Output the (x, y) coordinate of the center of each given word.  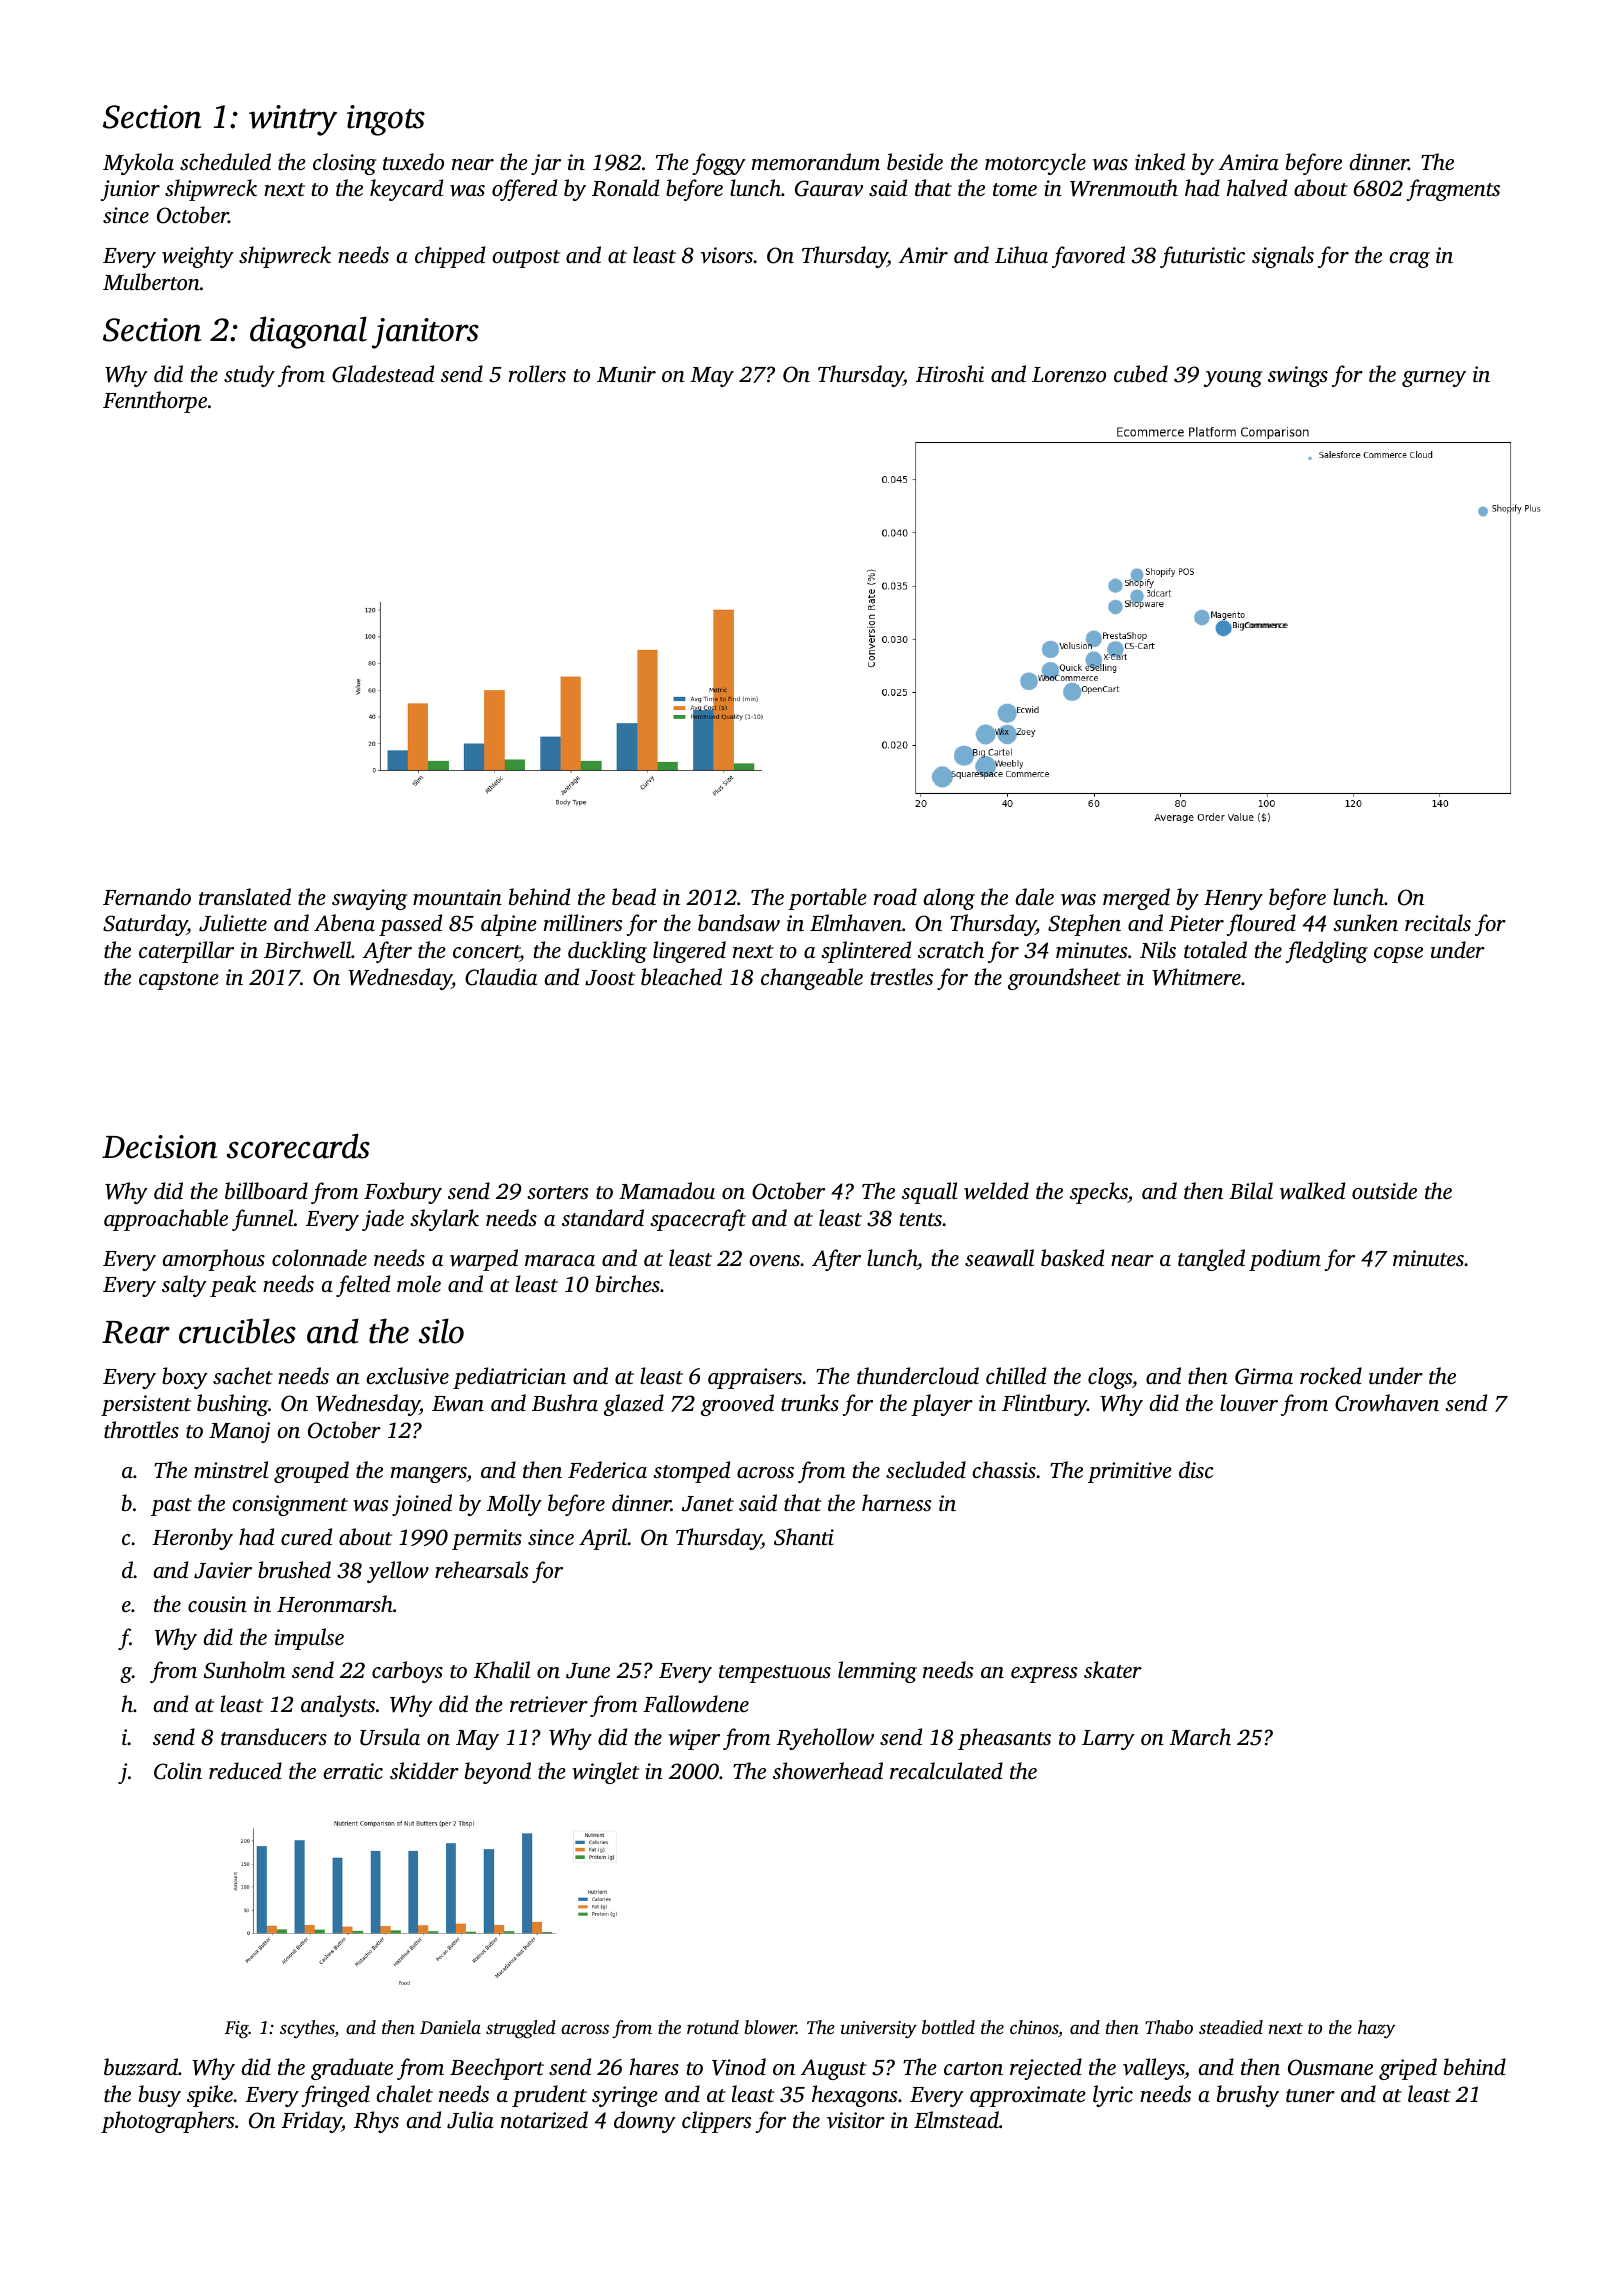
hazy (1376, 2029)
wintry (293, 120)
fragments (1453, 190)
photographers (168, 2122)
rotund (713, 2027)
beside (915, 161)
